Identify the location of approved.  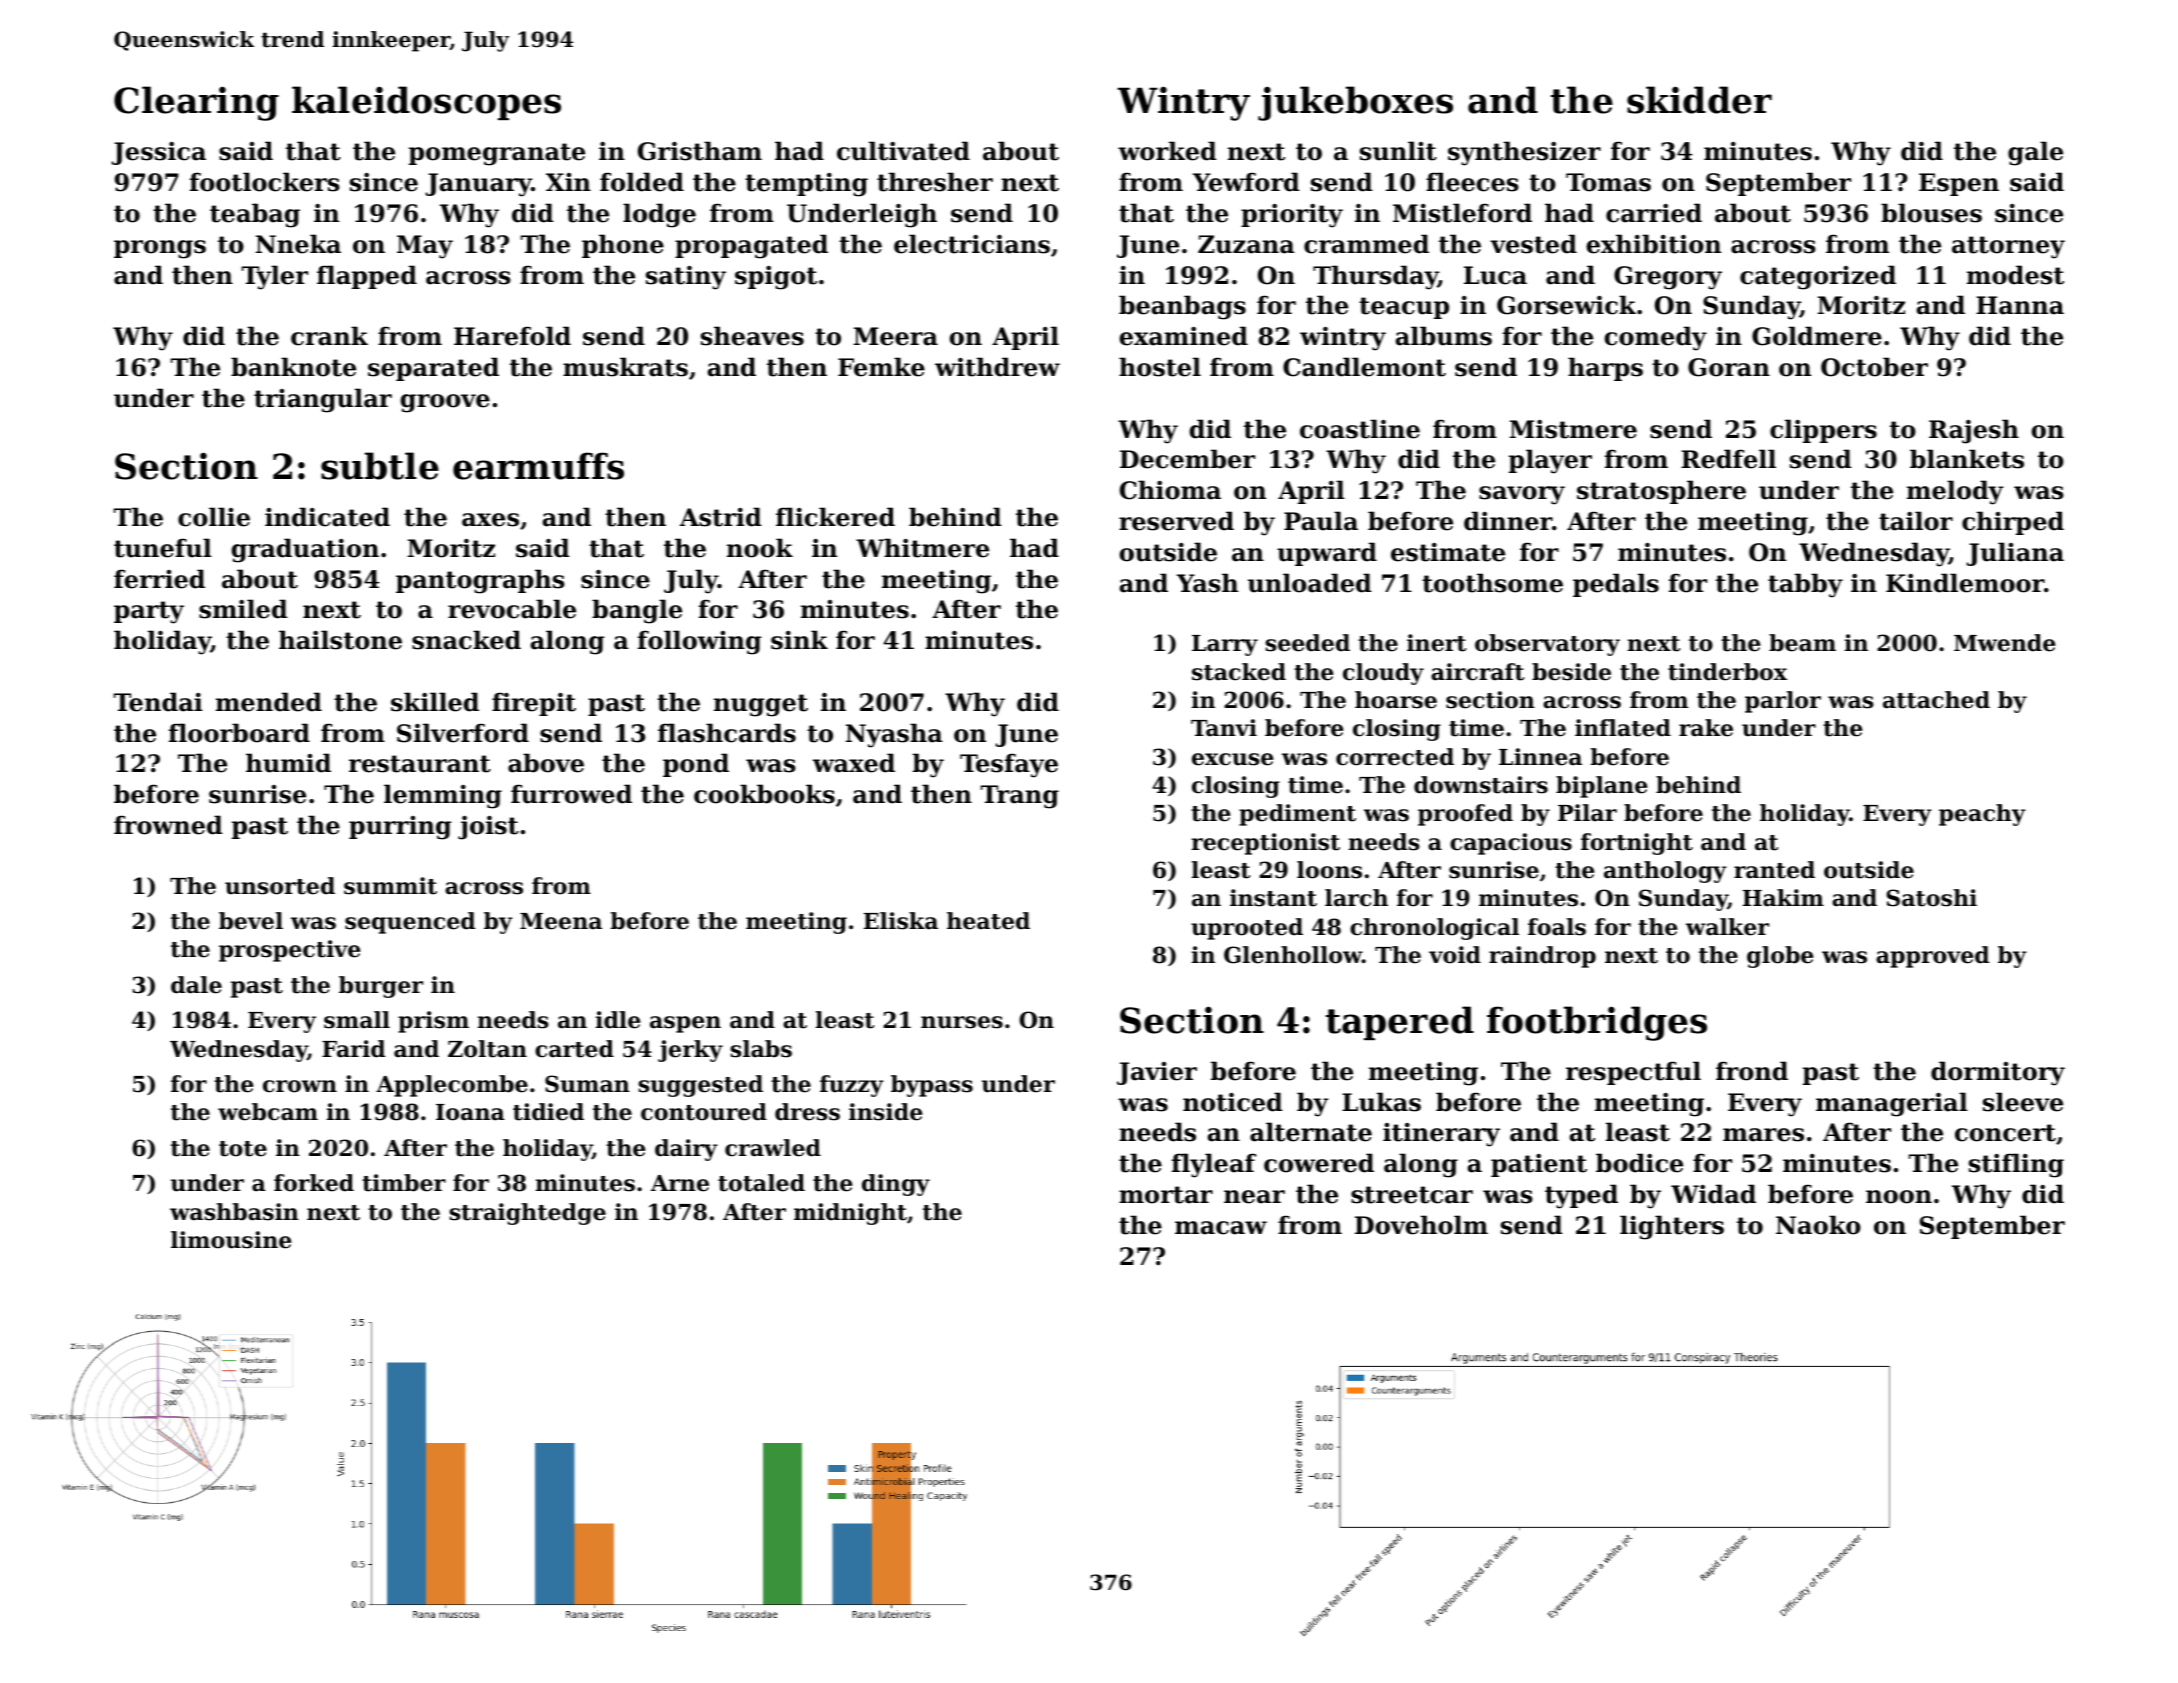
(1932, 957).
